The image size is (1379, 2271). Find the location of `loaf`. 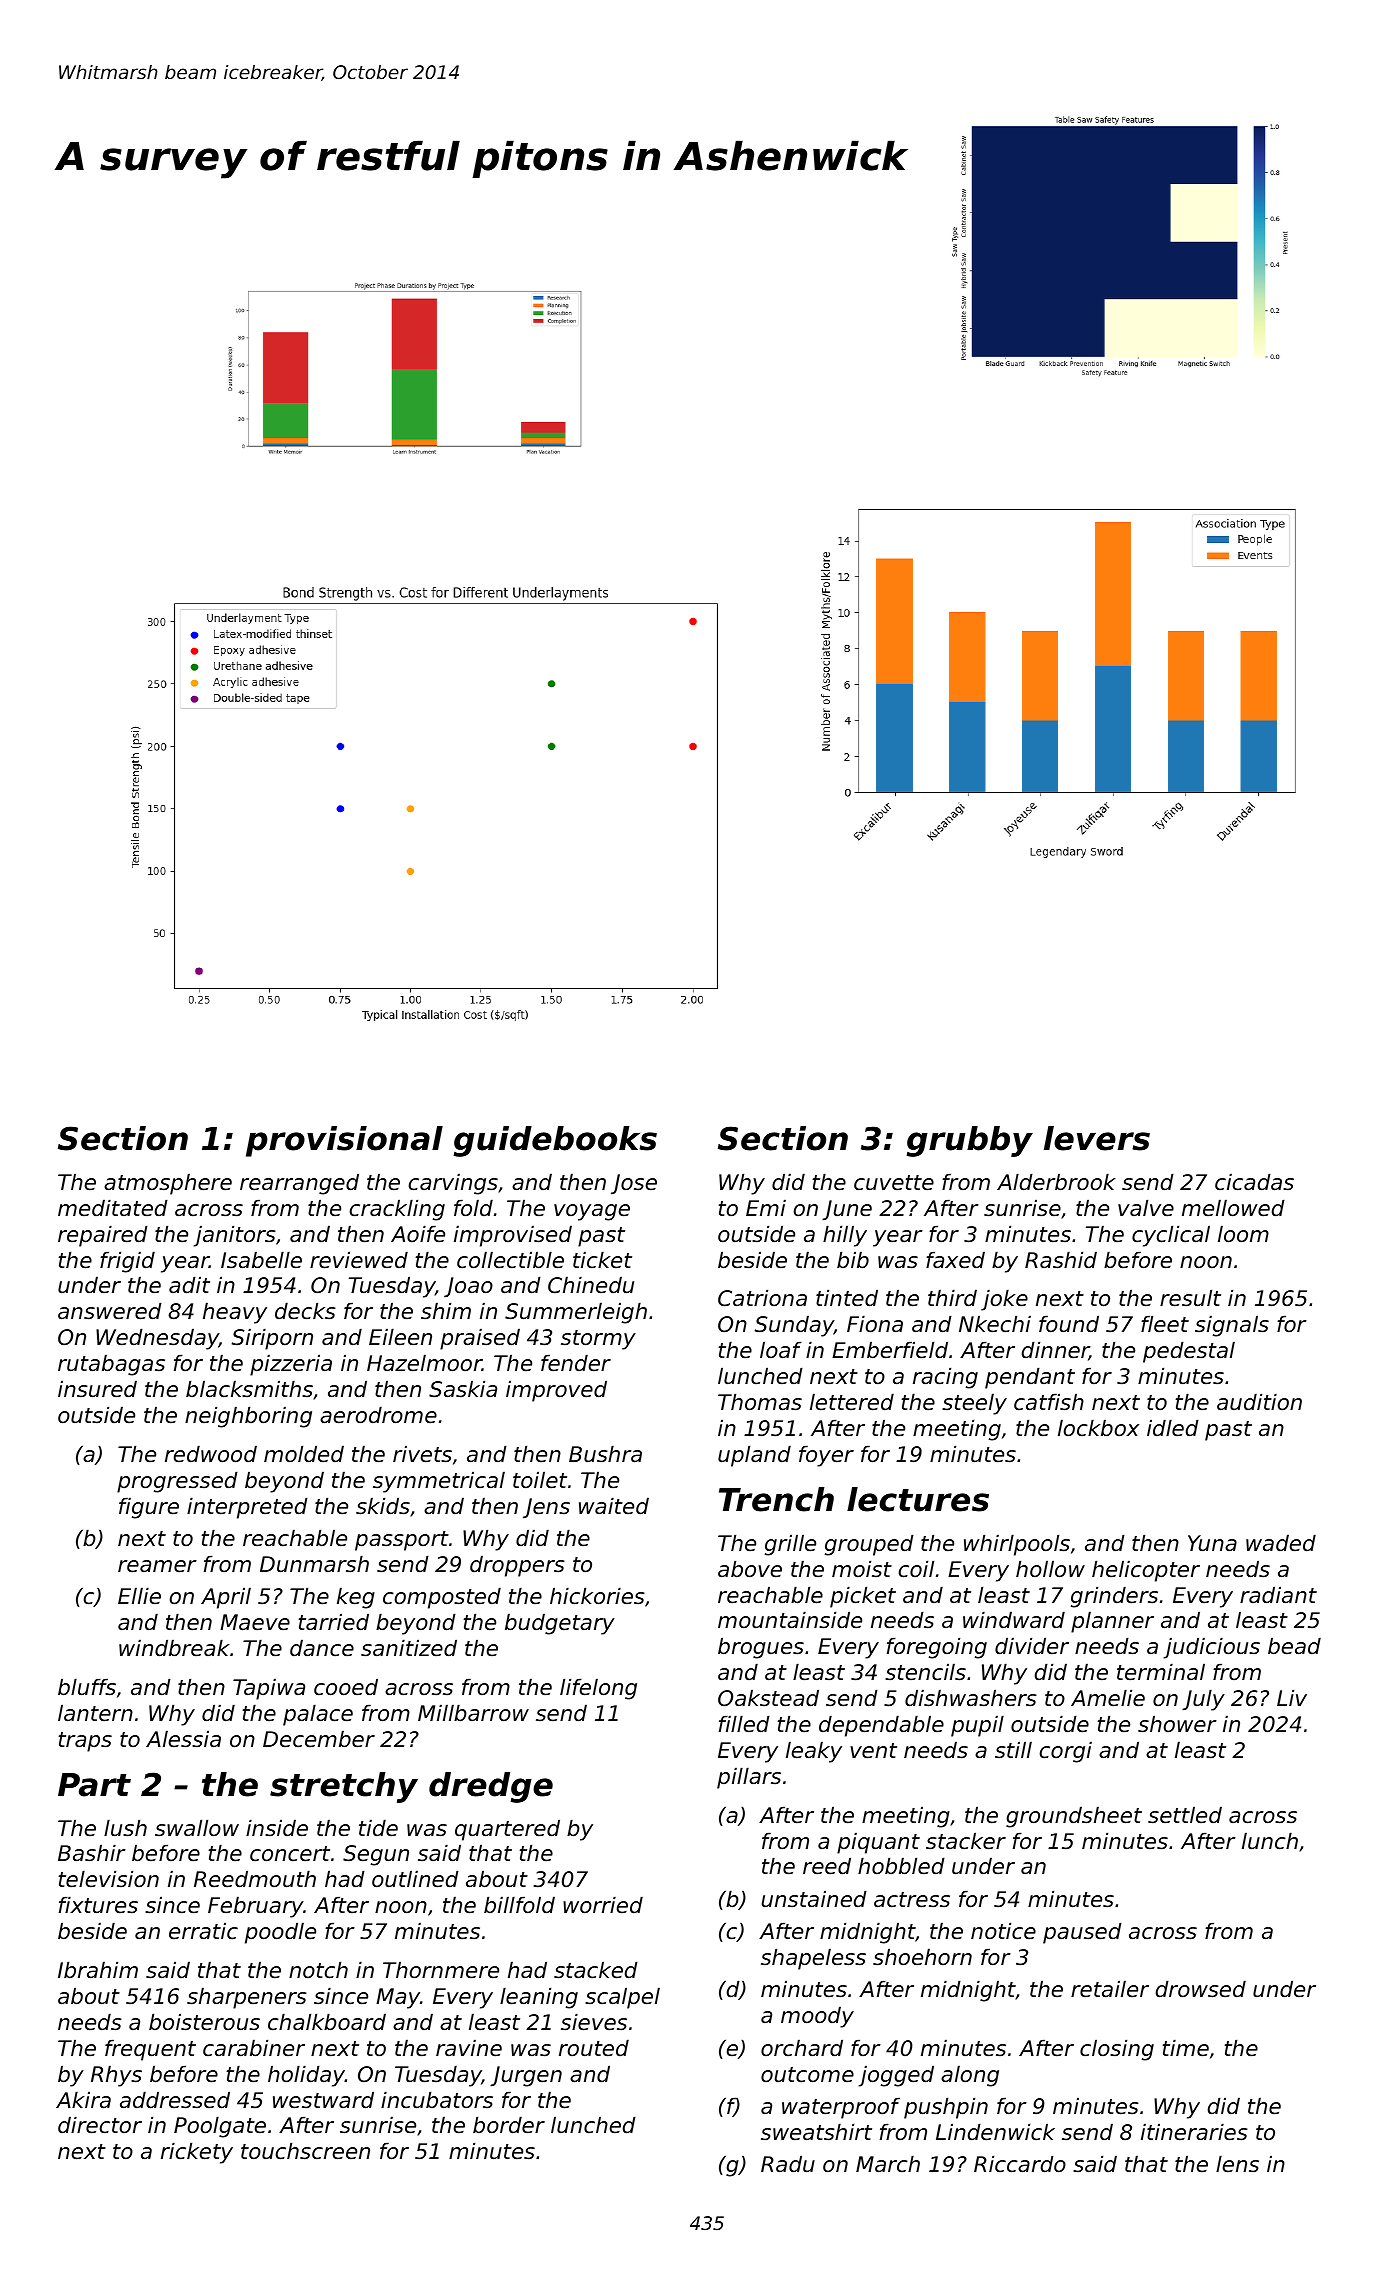

loaf is located at coordinates (781, 1350).
